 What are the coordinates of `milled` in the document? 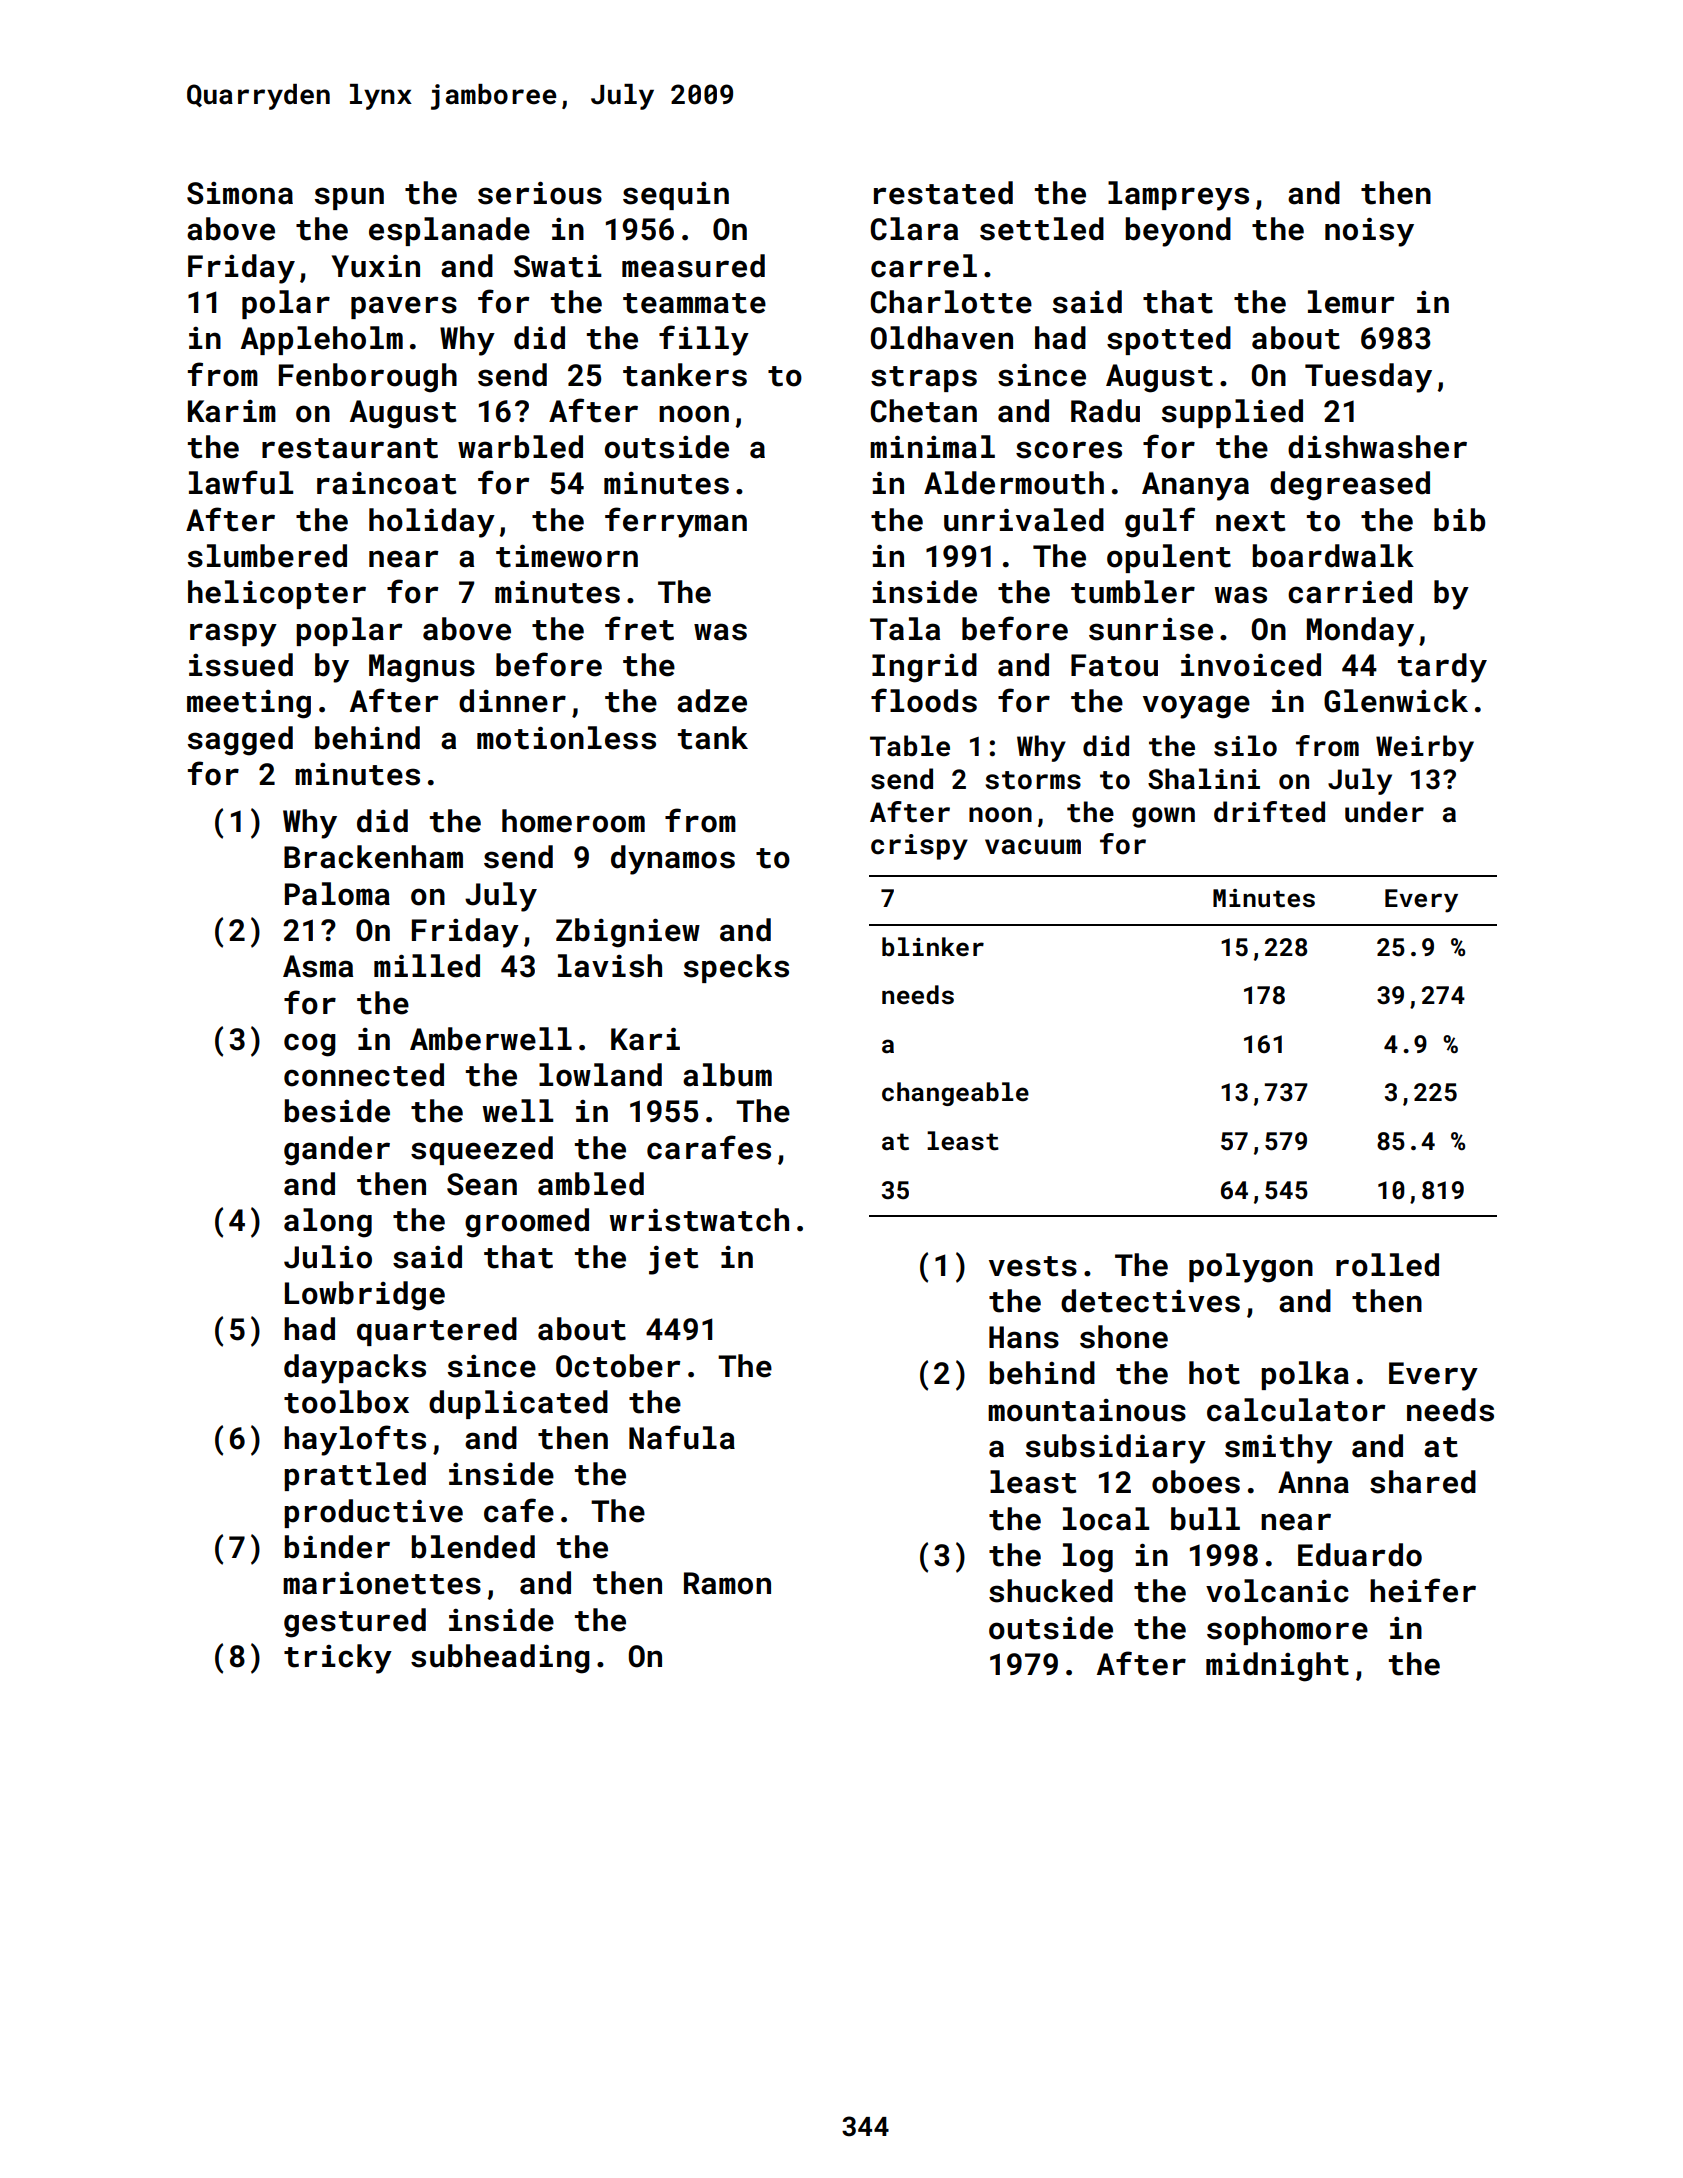 It's located at (427, 966).
